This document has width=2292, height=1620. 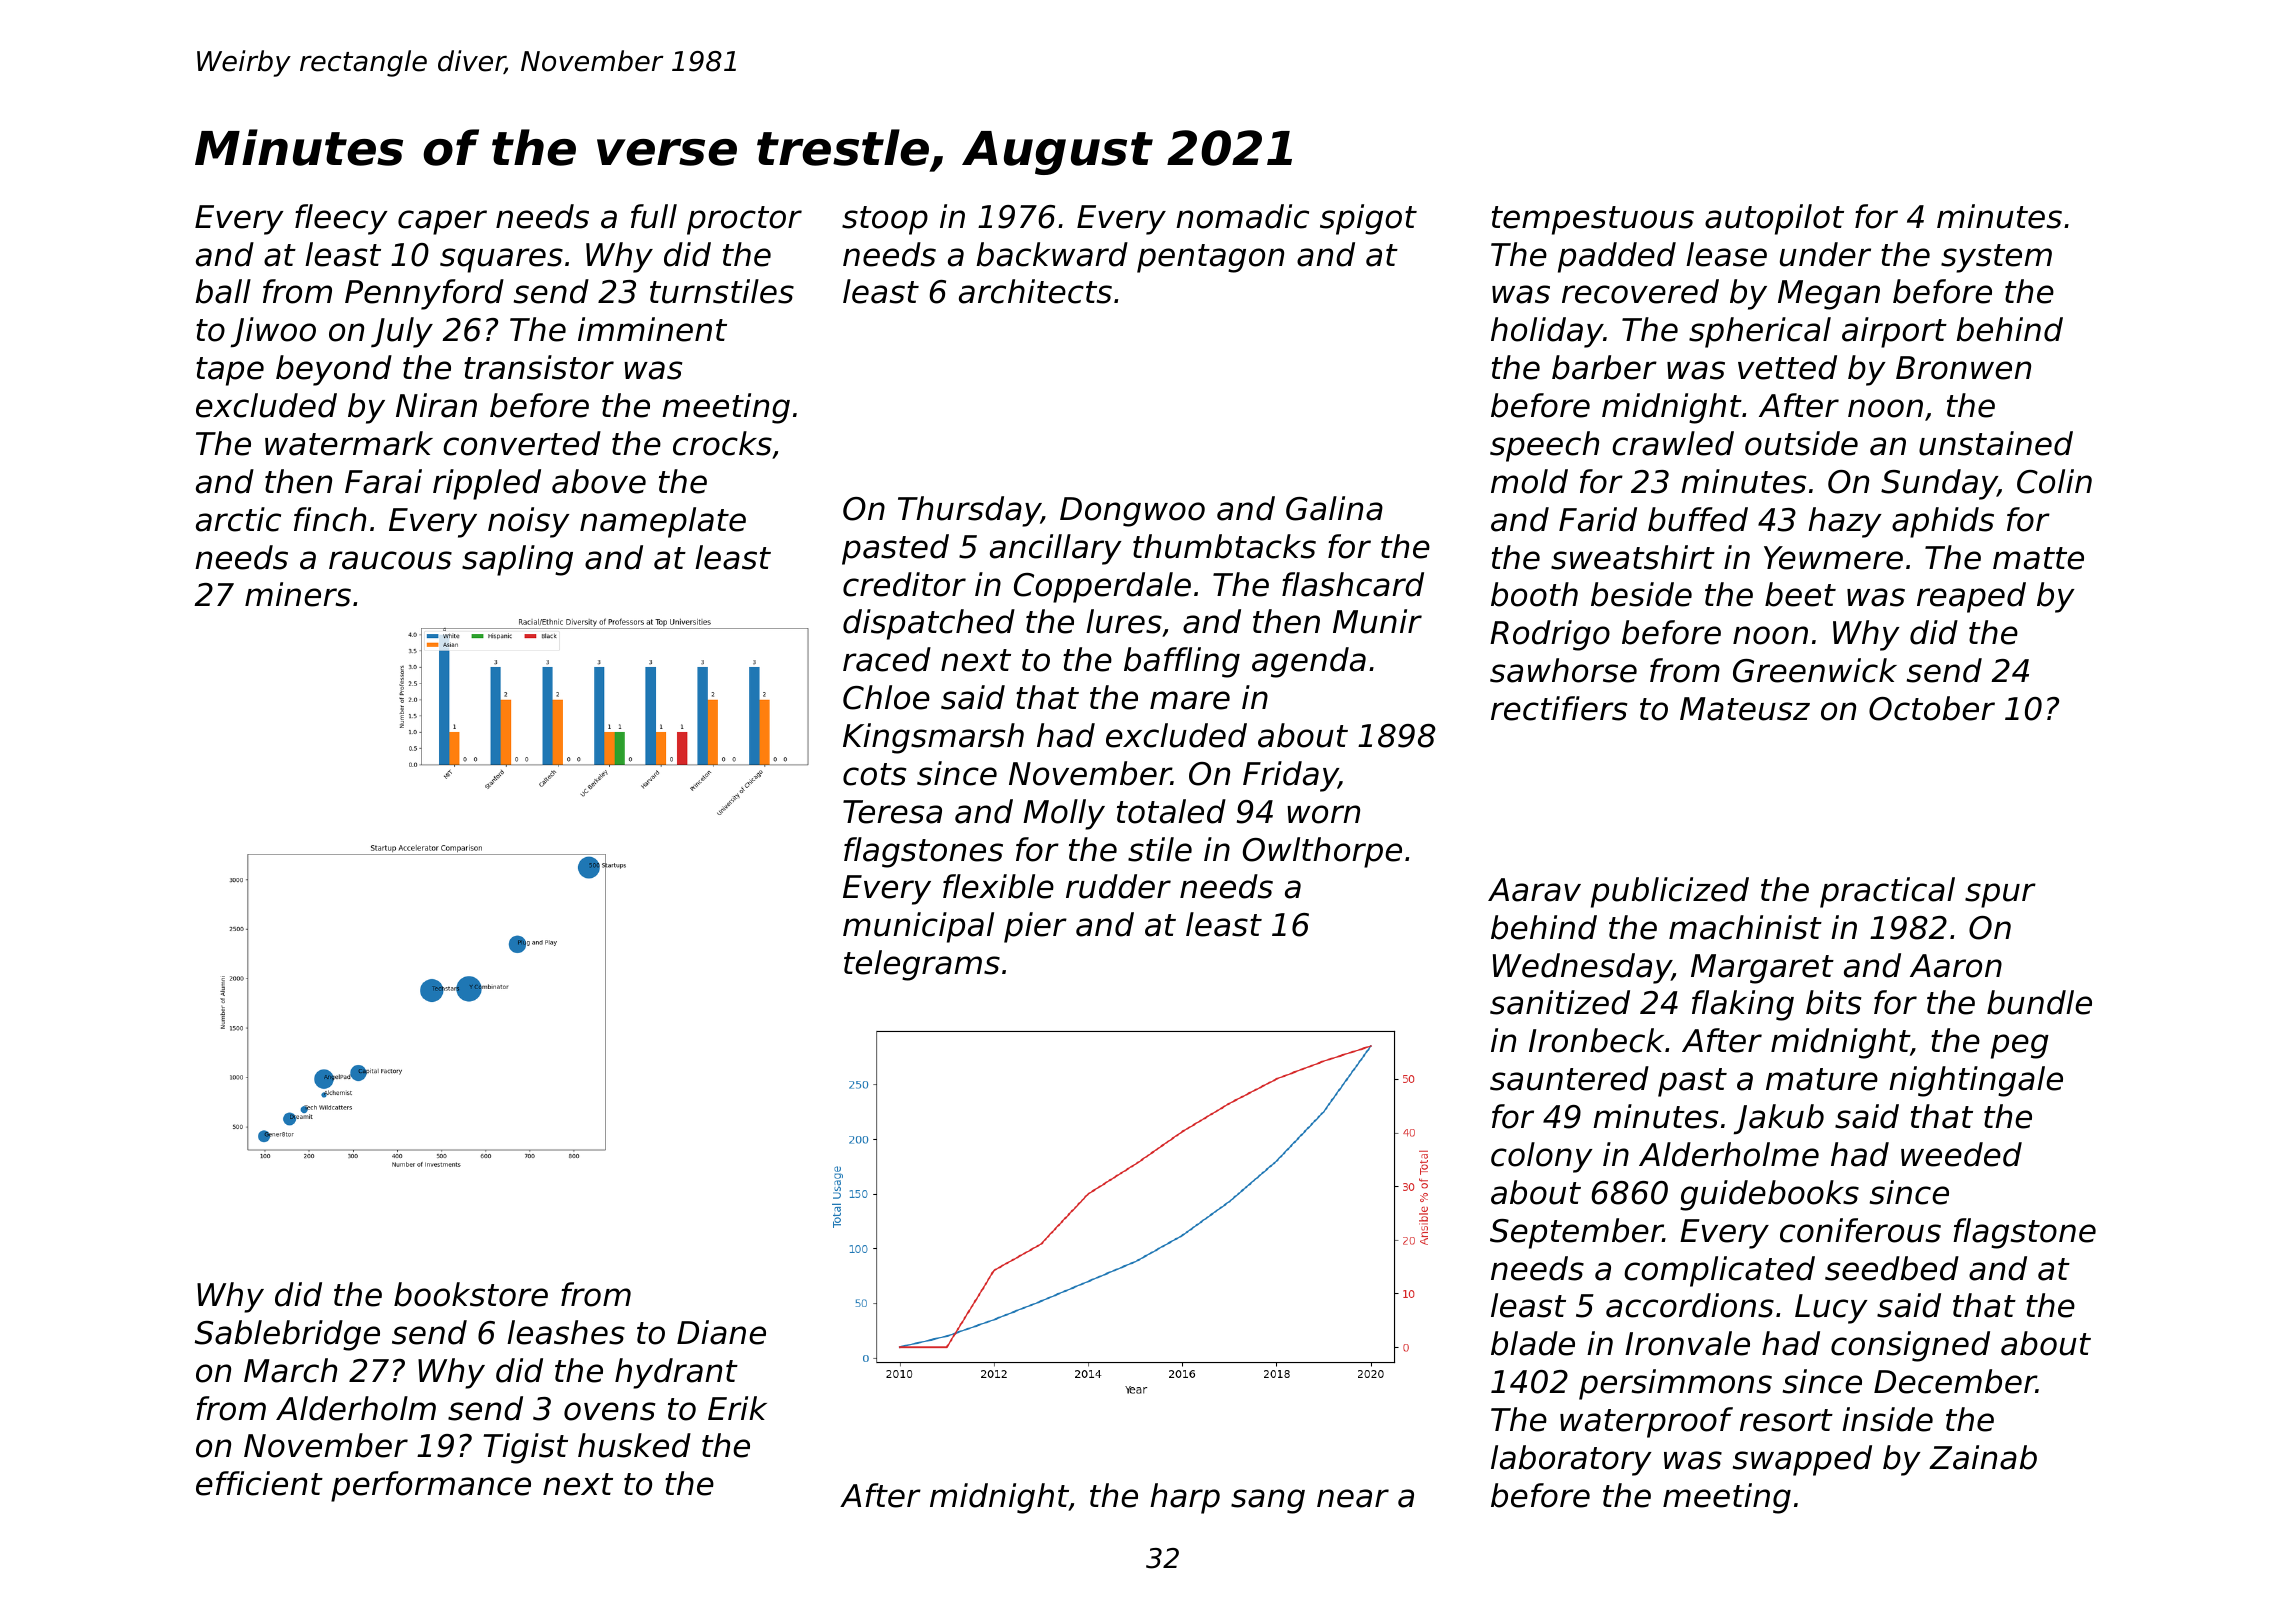 I want to click on rudder, so click(x=1118, y=886).
